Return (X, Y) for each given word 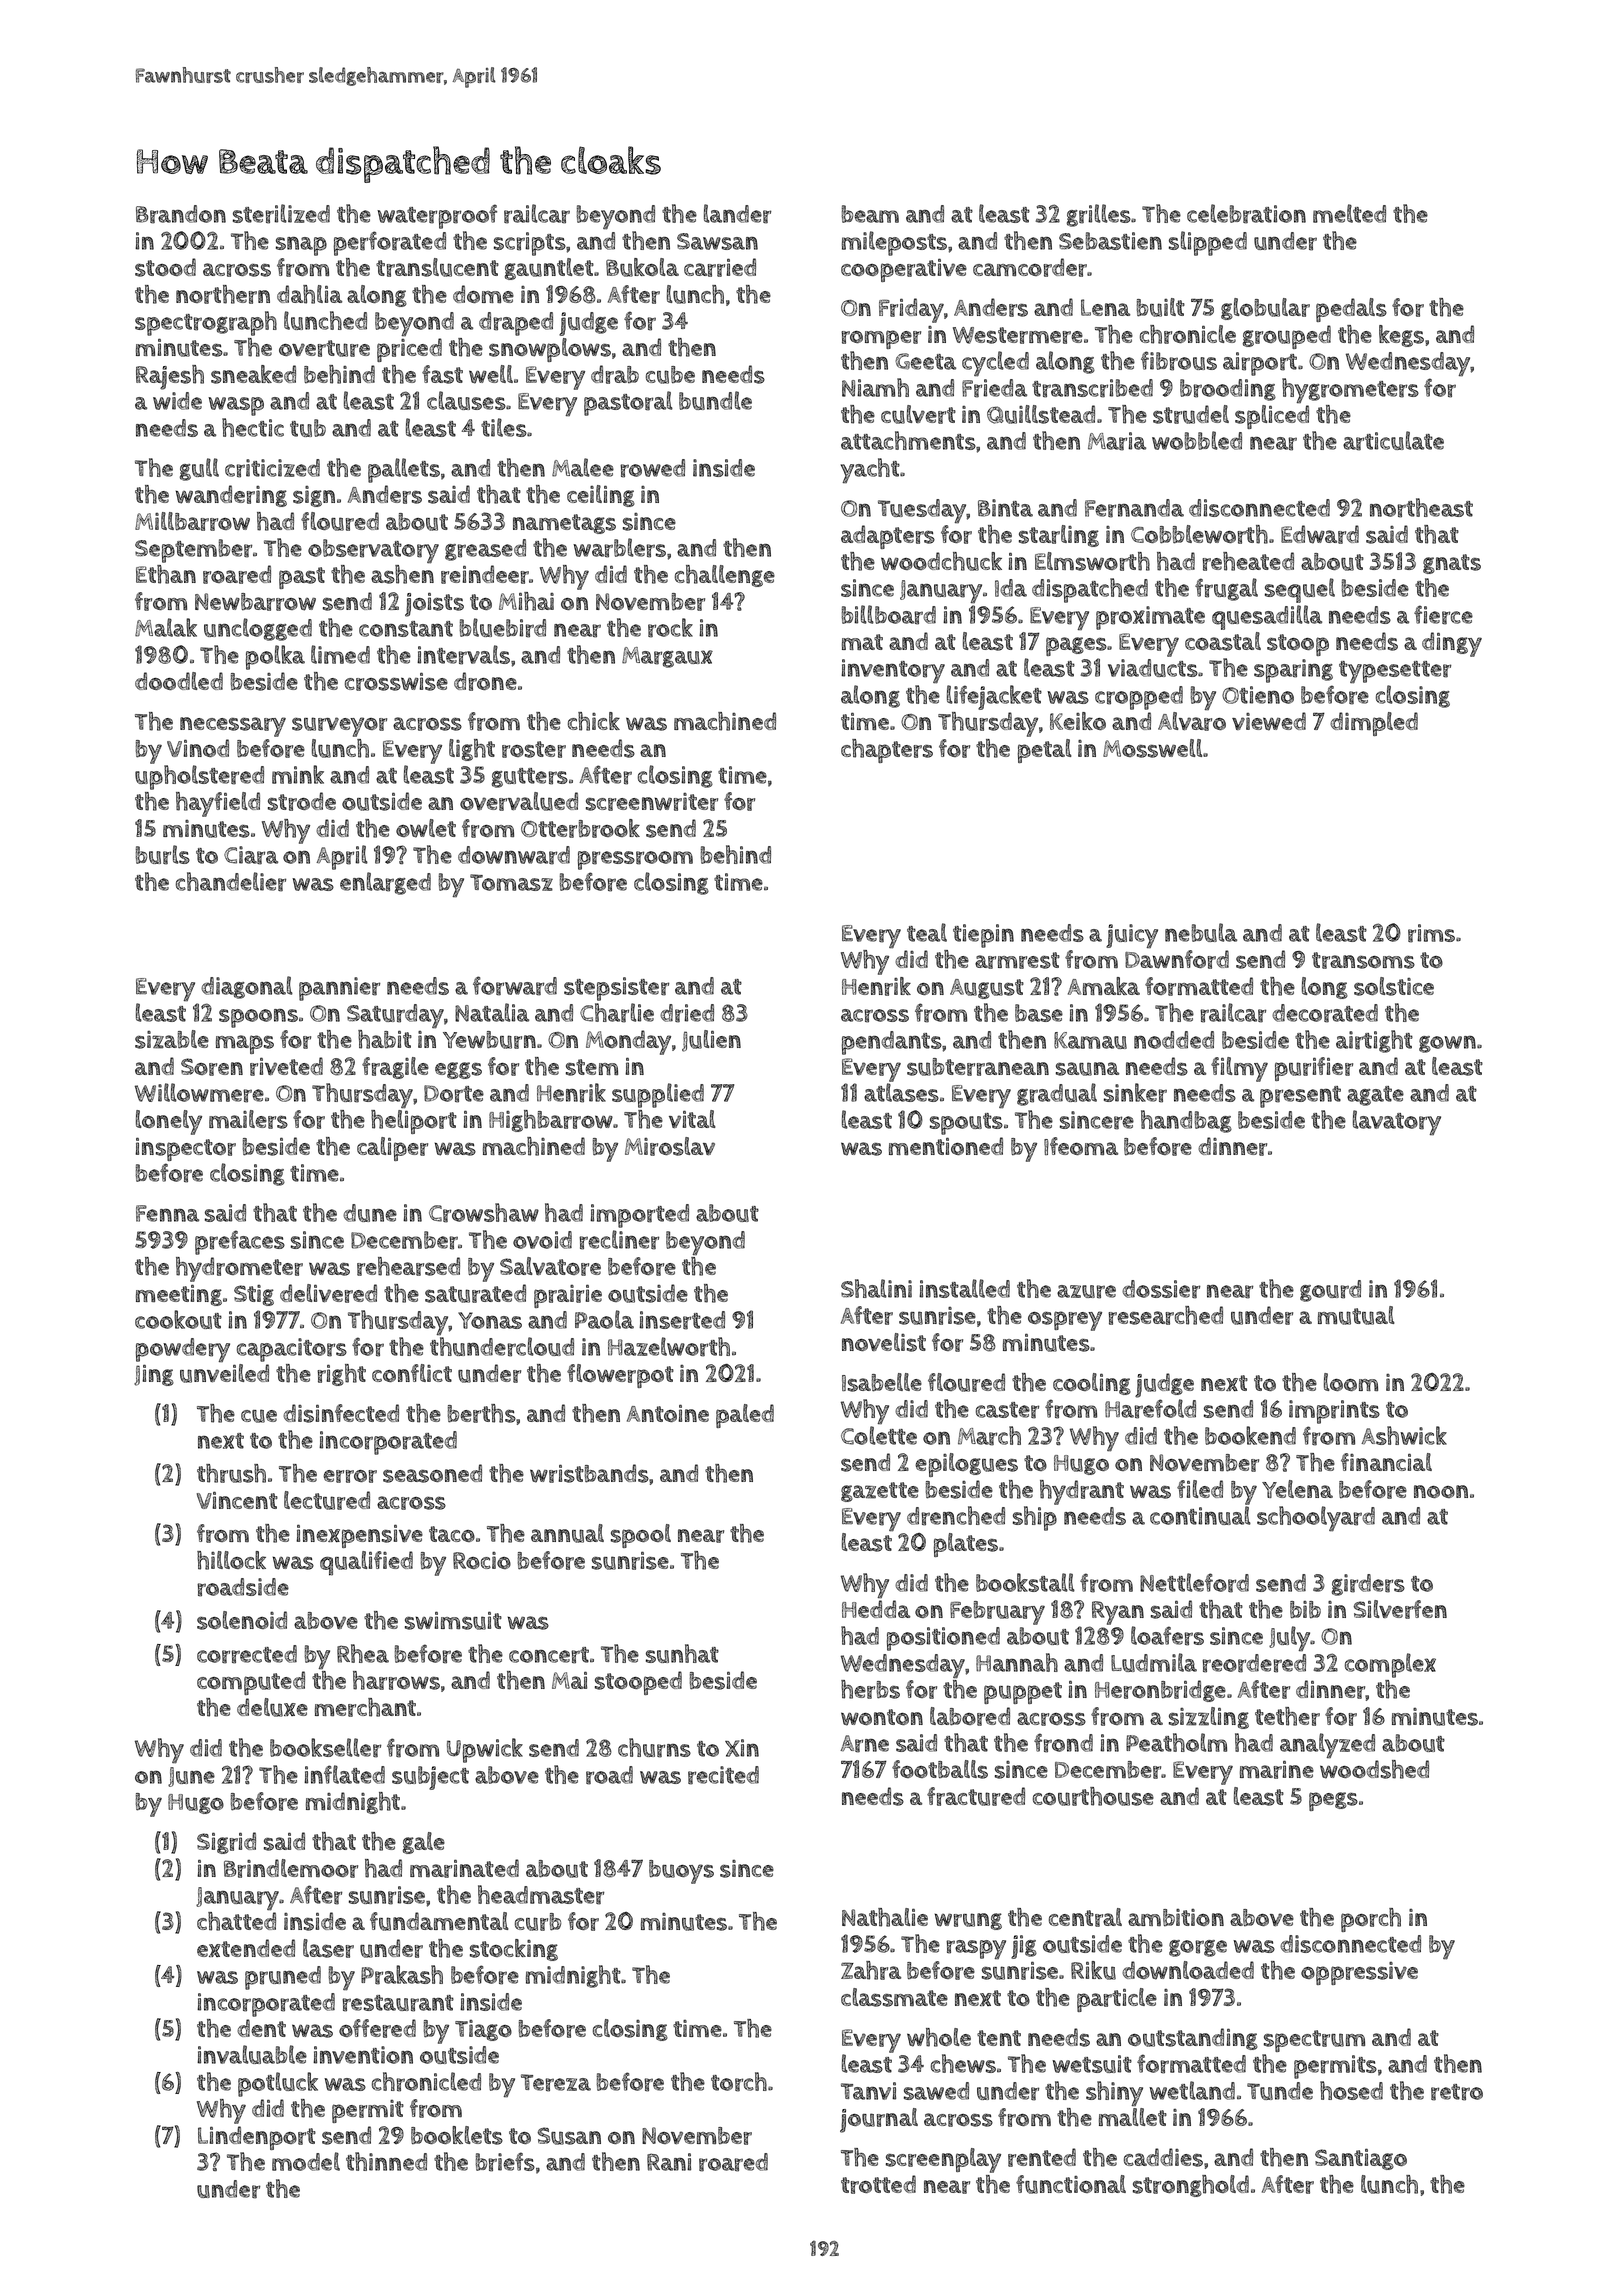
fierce (1443, 615)
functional (1071, 2184)
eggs (458, 1070)
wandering (231, 496)
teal (927, 932)
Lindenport (257, 2138)
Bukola (642, 267)
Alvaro (1192, 721)
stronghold (1191, 2186)
